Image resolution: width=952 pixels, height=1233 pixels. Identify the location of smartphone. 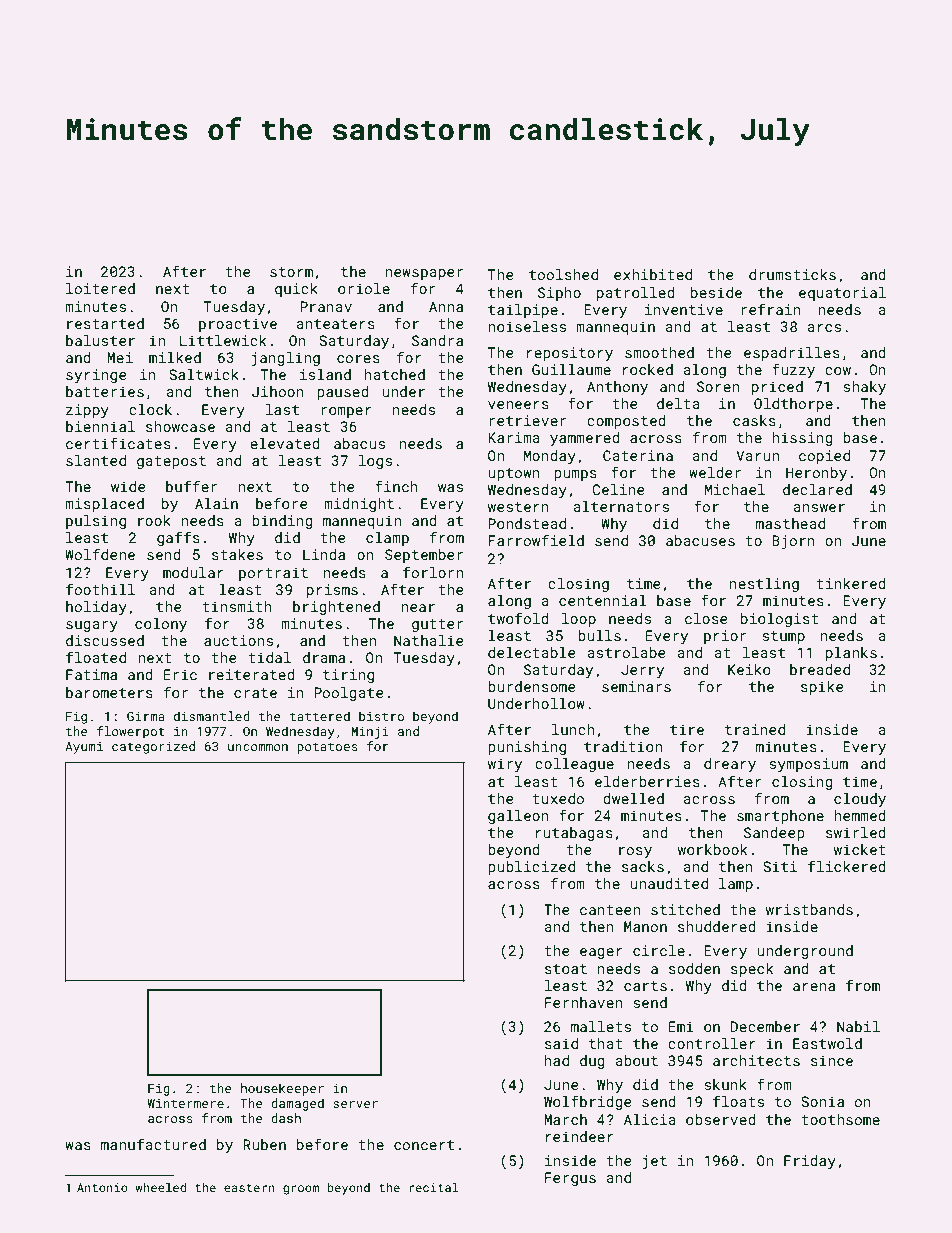
(780, 817).
